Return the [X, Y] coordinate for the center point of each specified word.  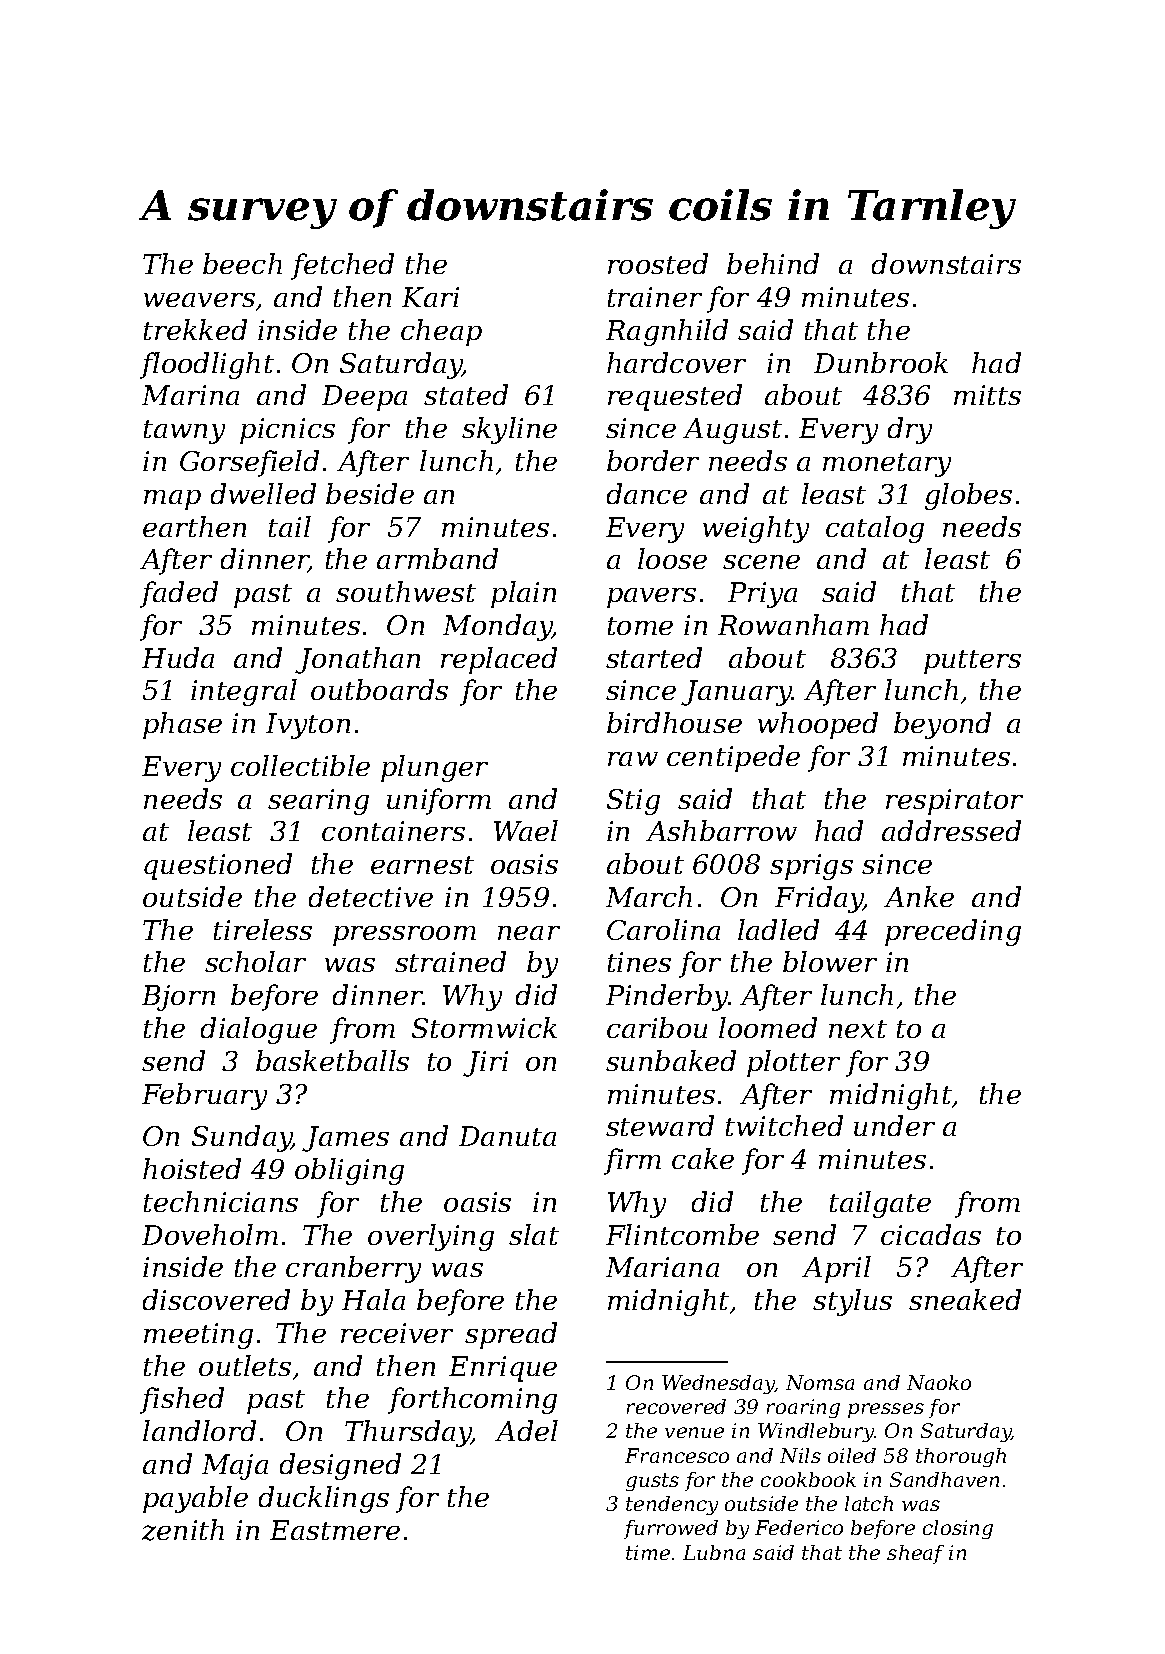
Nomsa [820, 1382]
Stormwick [484, 1027]
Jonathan [357, 660]
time [648, 1552]
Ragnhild [667, 332]
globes [968, 496]
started [654, 657]
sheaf [915, 1554]
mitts [987, 395]
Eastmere [335, 1530]
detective [371, 896]
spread [511, 1335]
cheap [441, 332]
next [858, 1029]
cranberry [353, 1269]
